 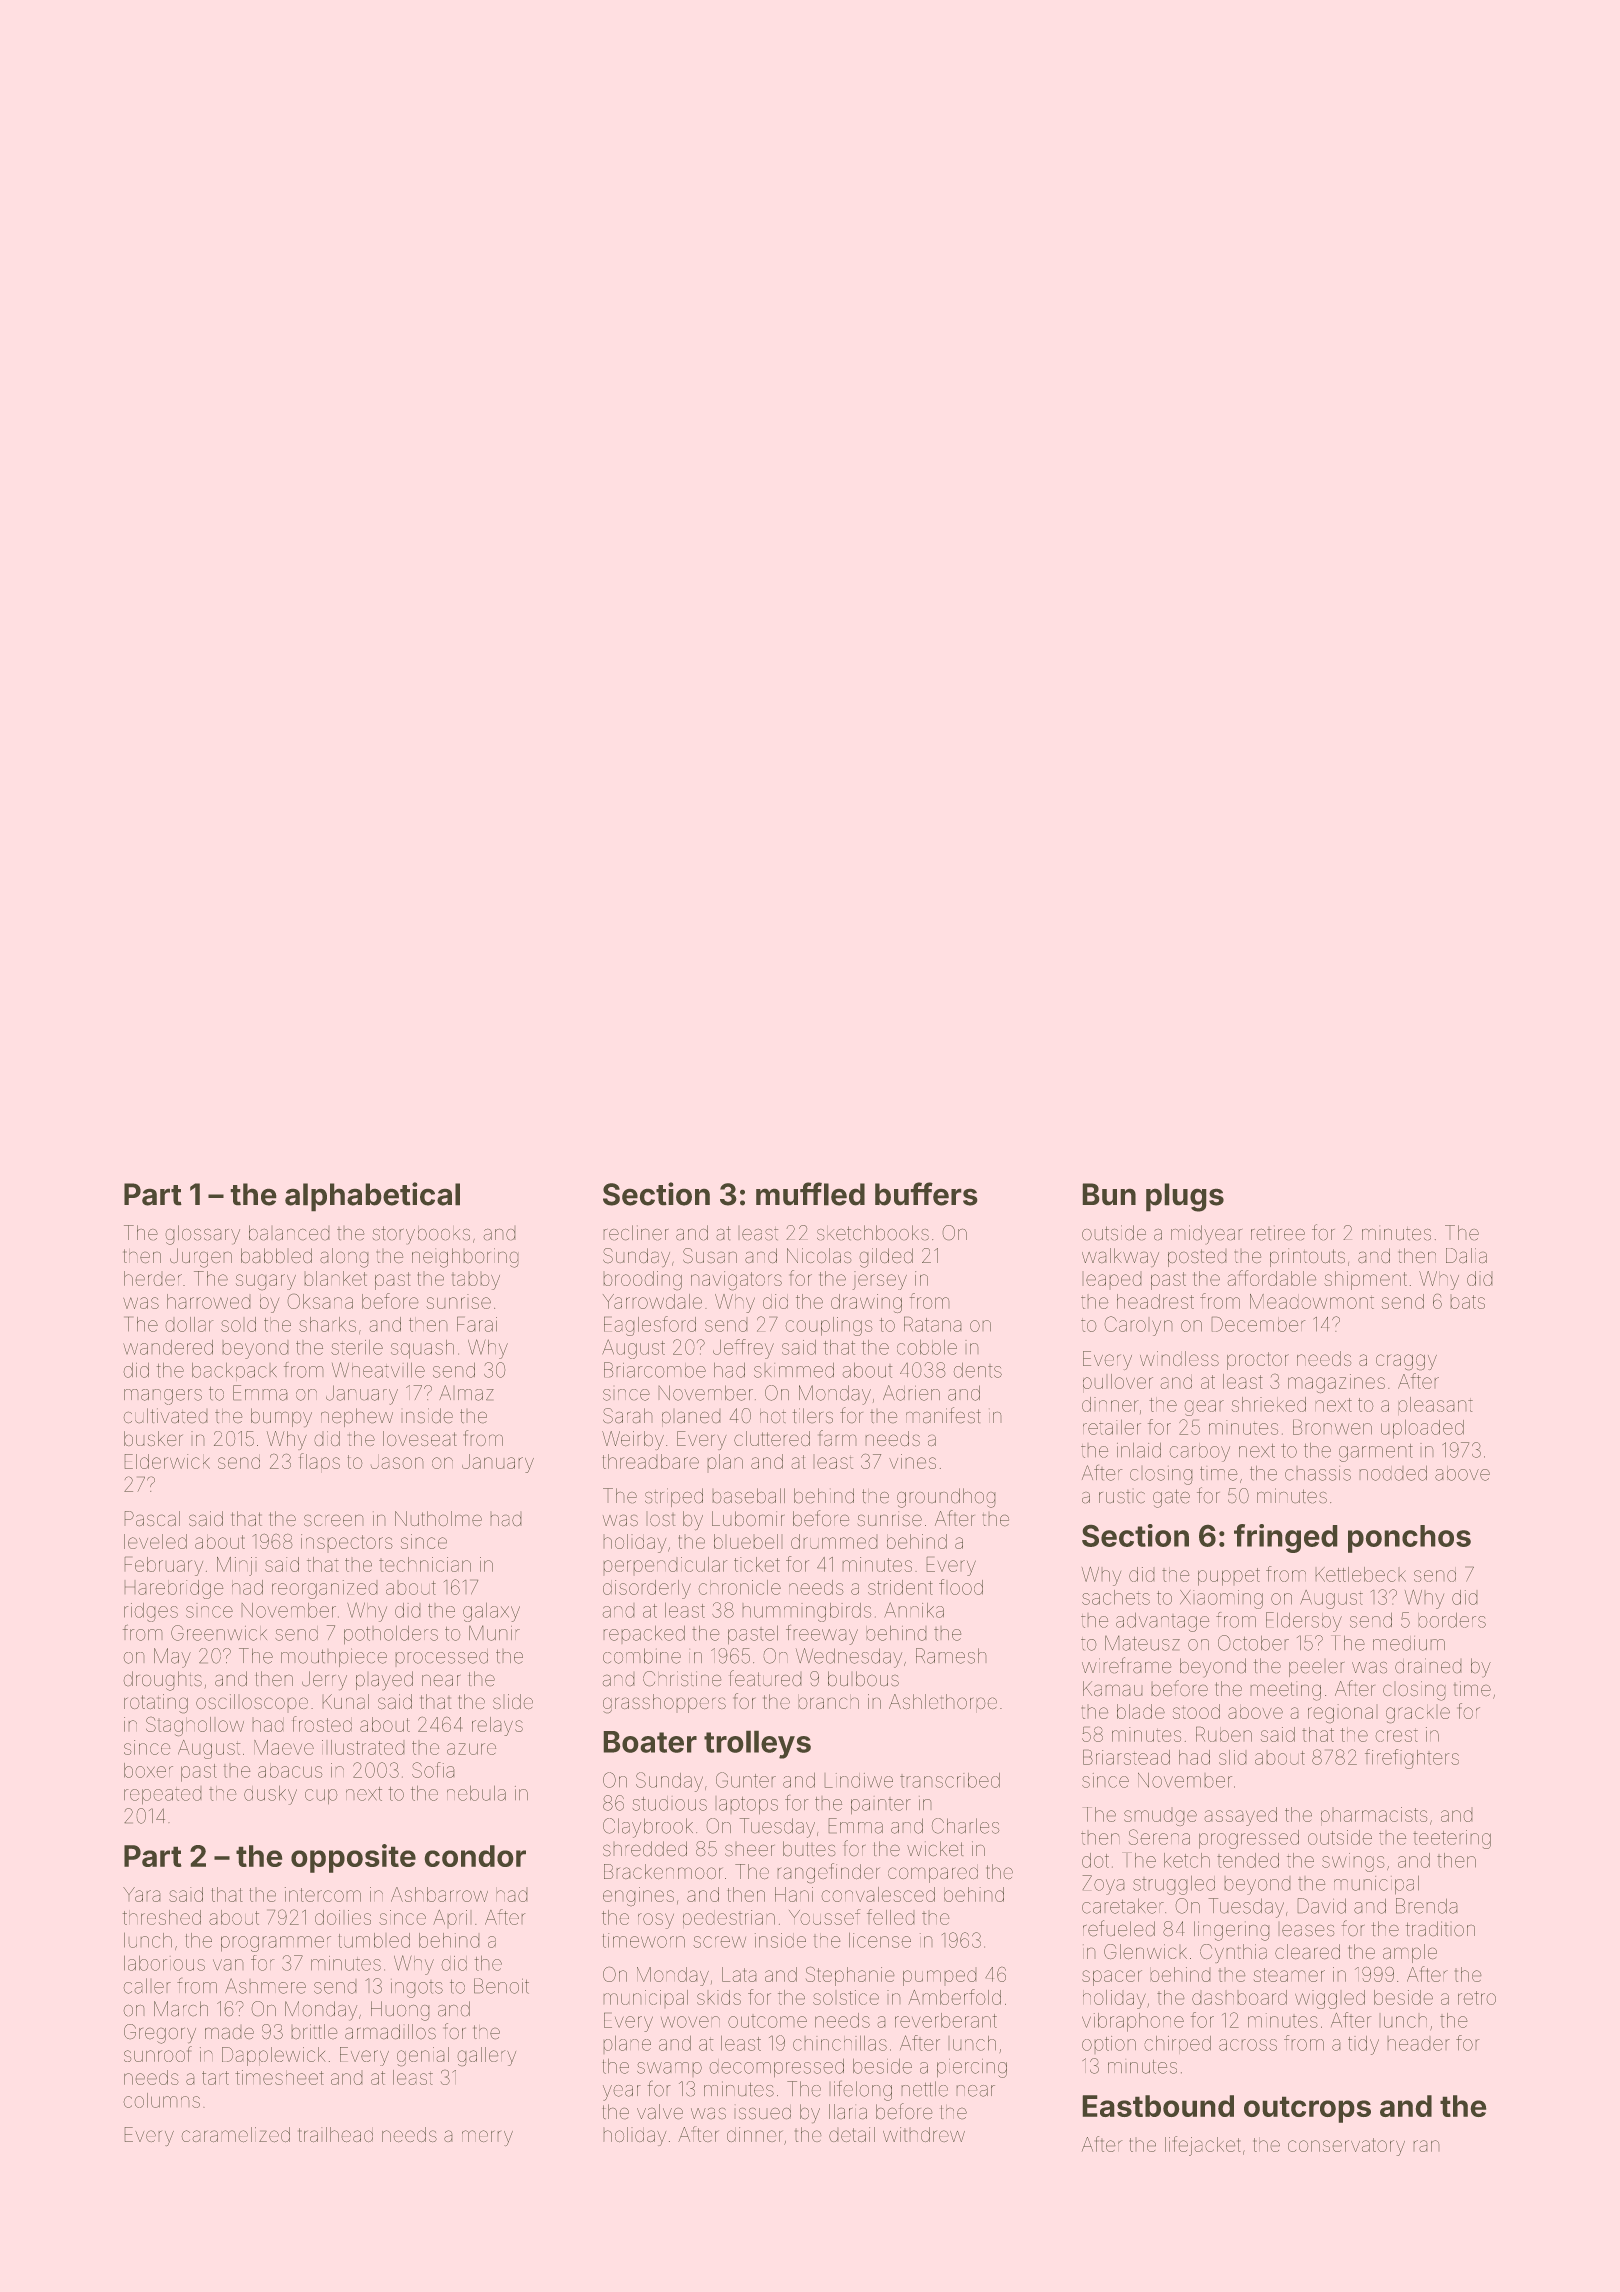 I want to click on firefighters, so click(x=1412, y=1759).
